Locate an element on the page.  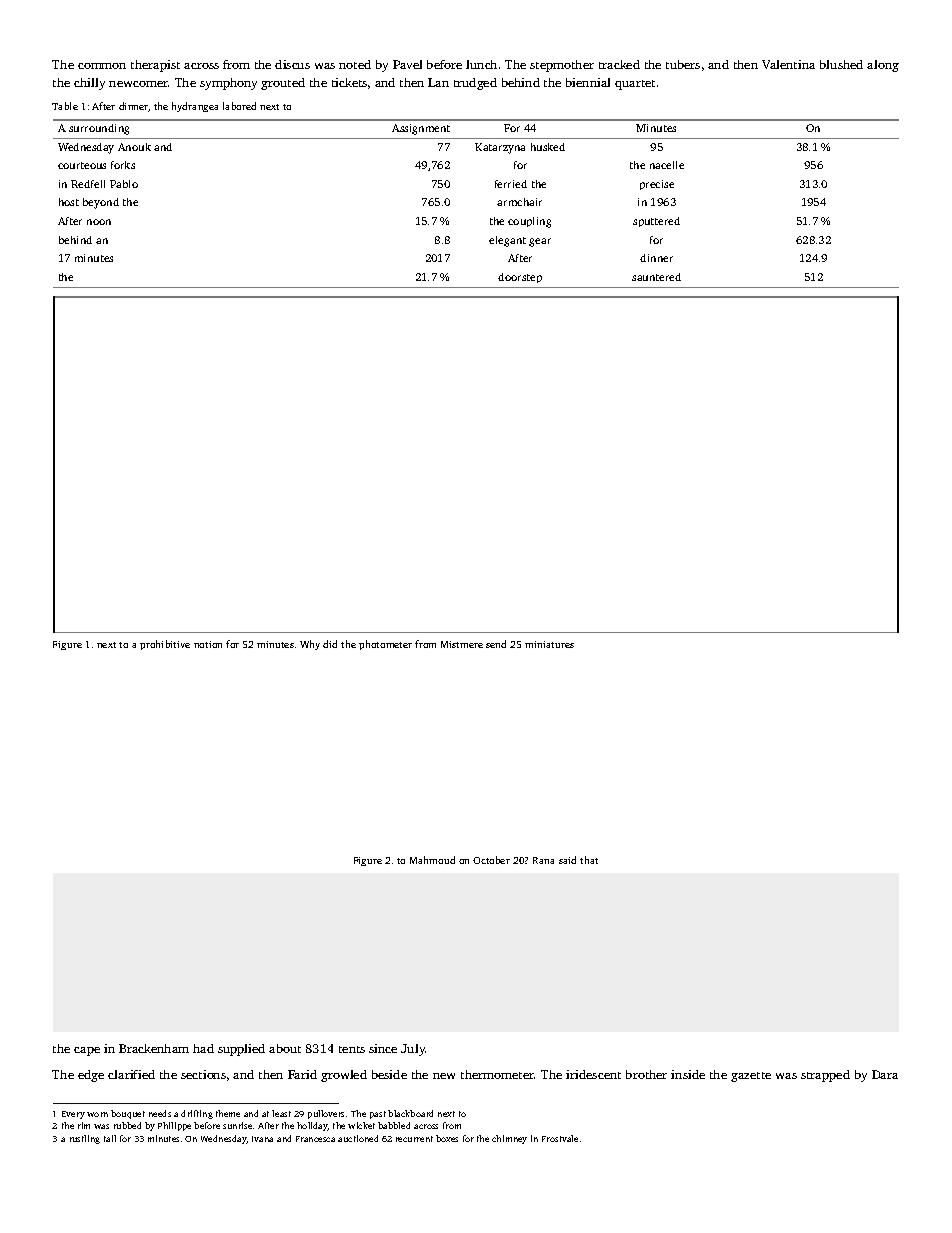
noon is located at coordinates (99, 222).
